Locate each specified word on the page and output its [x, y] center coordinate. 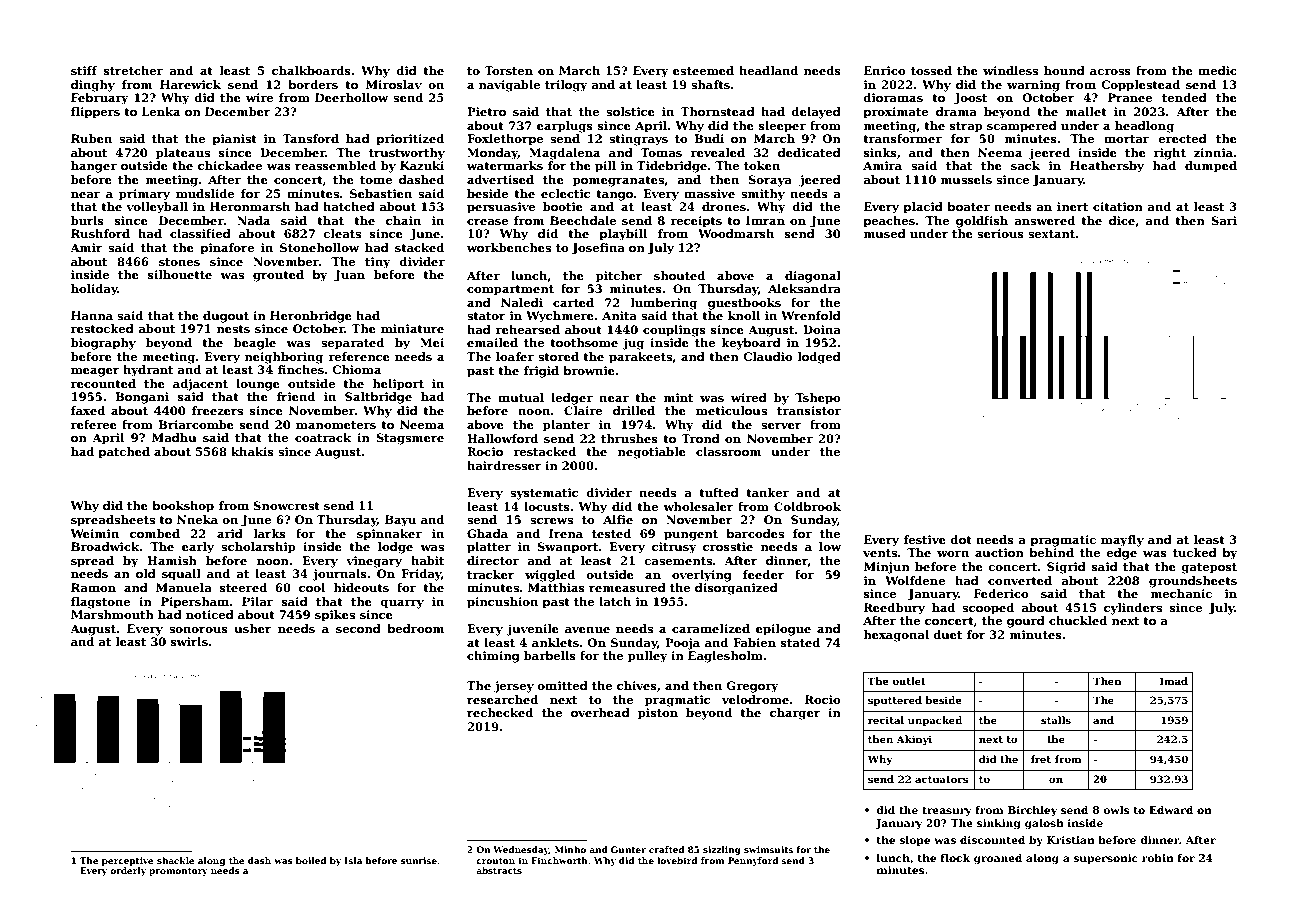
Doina [822, 329]
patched [124, 453]
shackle [176, 860]
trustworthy [407, 154]
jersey [514, 687]
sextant [1051, 234]
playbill [623, 235]
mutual [521, 397]
